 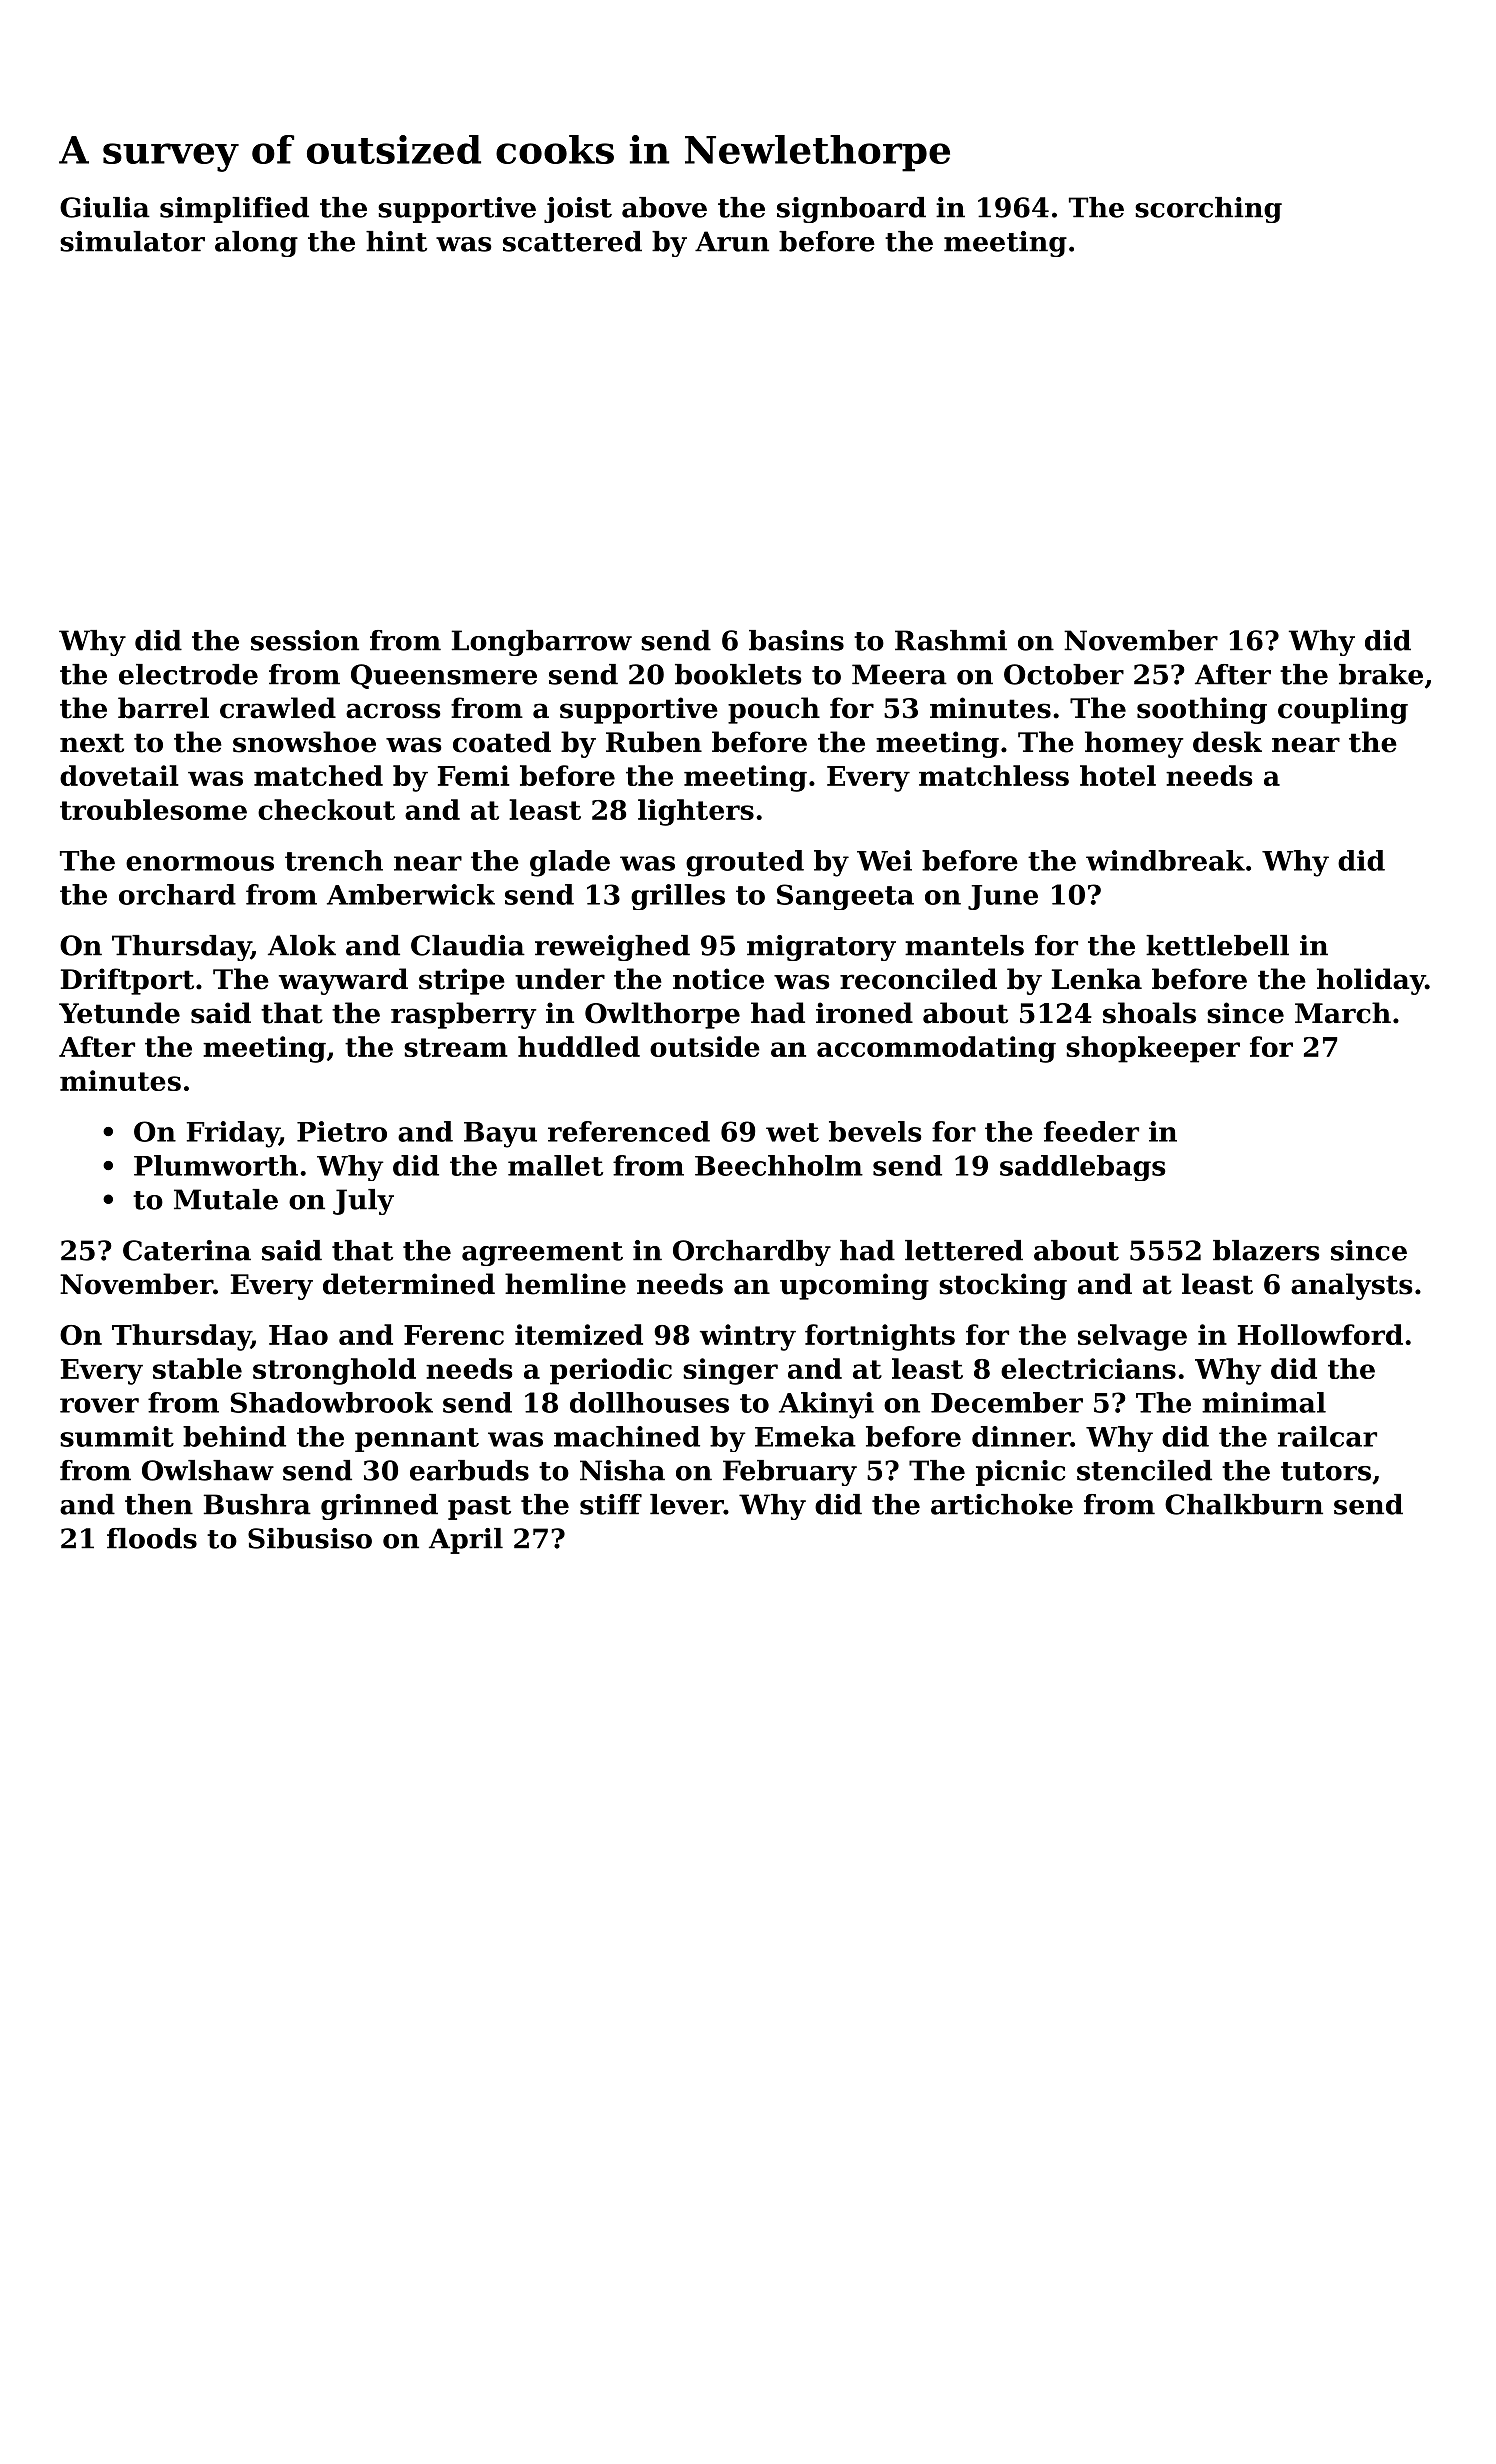 What do you see at coordinates (132, 241) in the image?
I see `simulator` at bounding box center [132, 241].
